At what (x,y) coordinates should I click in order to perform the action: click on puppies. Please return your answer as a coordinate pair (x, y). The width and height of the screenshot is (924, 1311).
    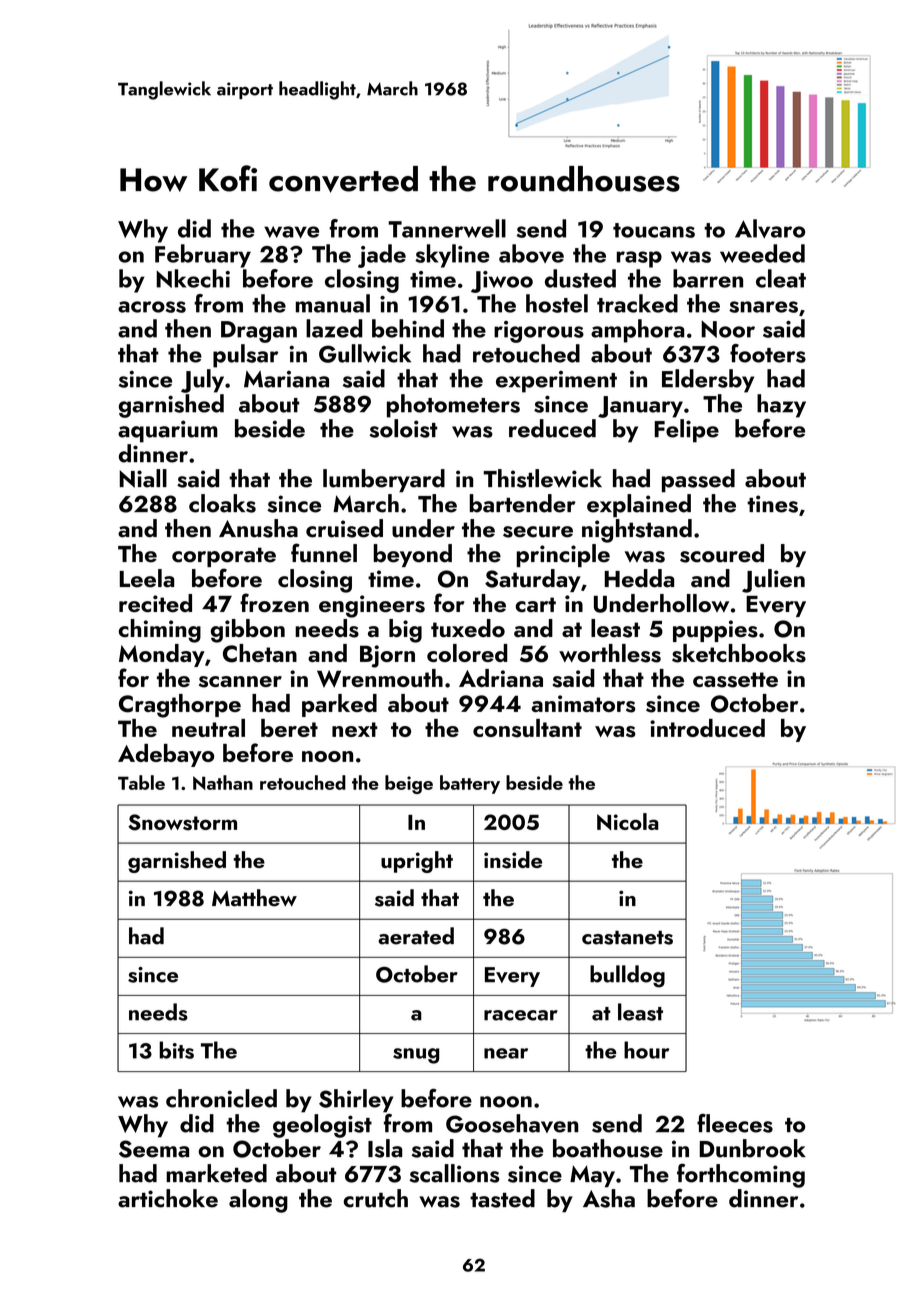
    Looking at the image, I should click on (715, 631).
